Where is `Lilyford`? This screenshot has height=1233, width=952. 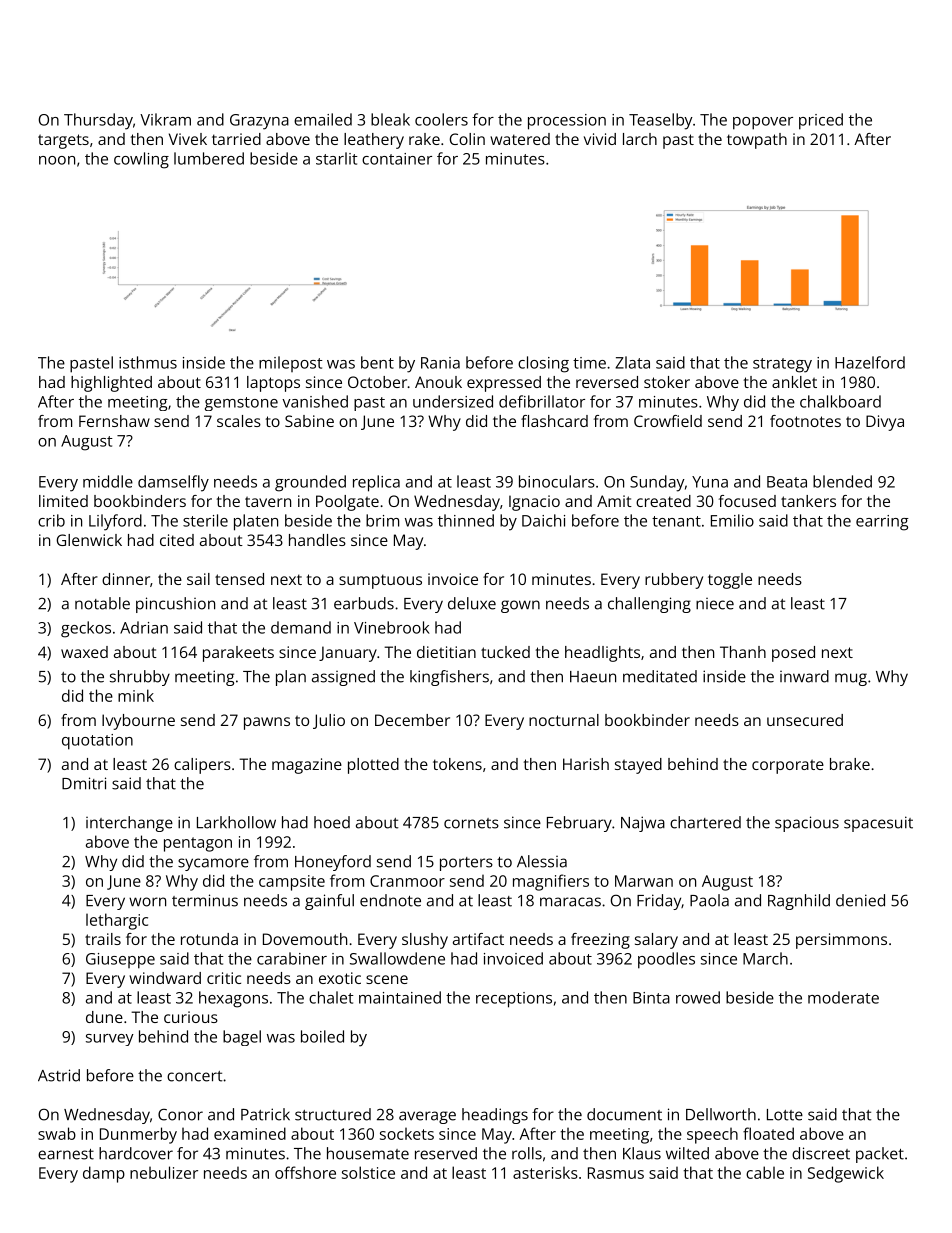
Lilyford is located at coordinates (115, 522).
